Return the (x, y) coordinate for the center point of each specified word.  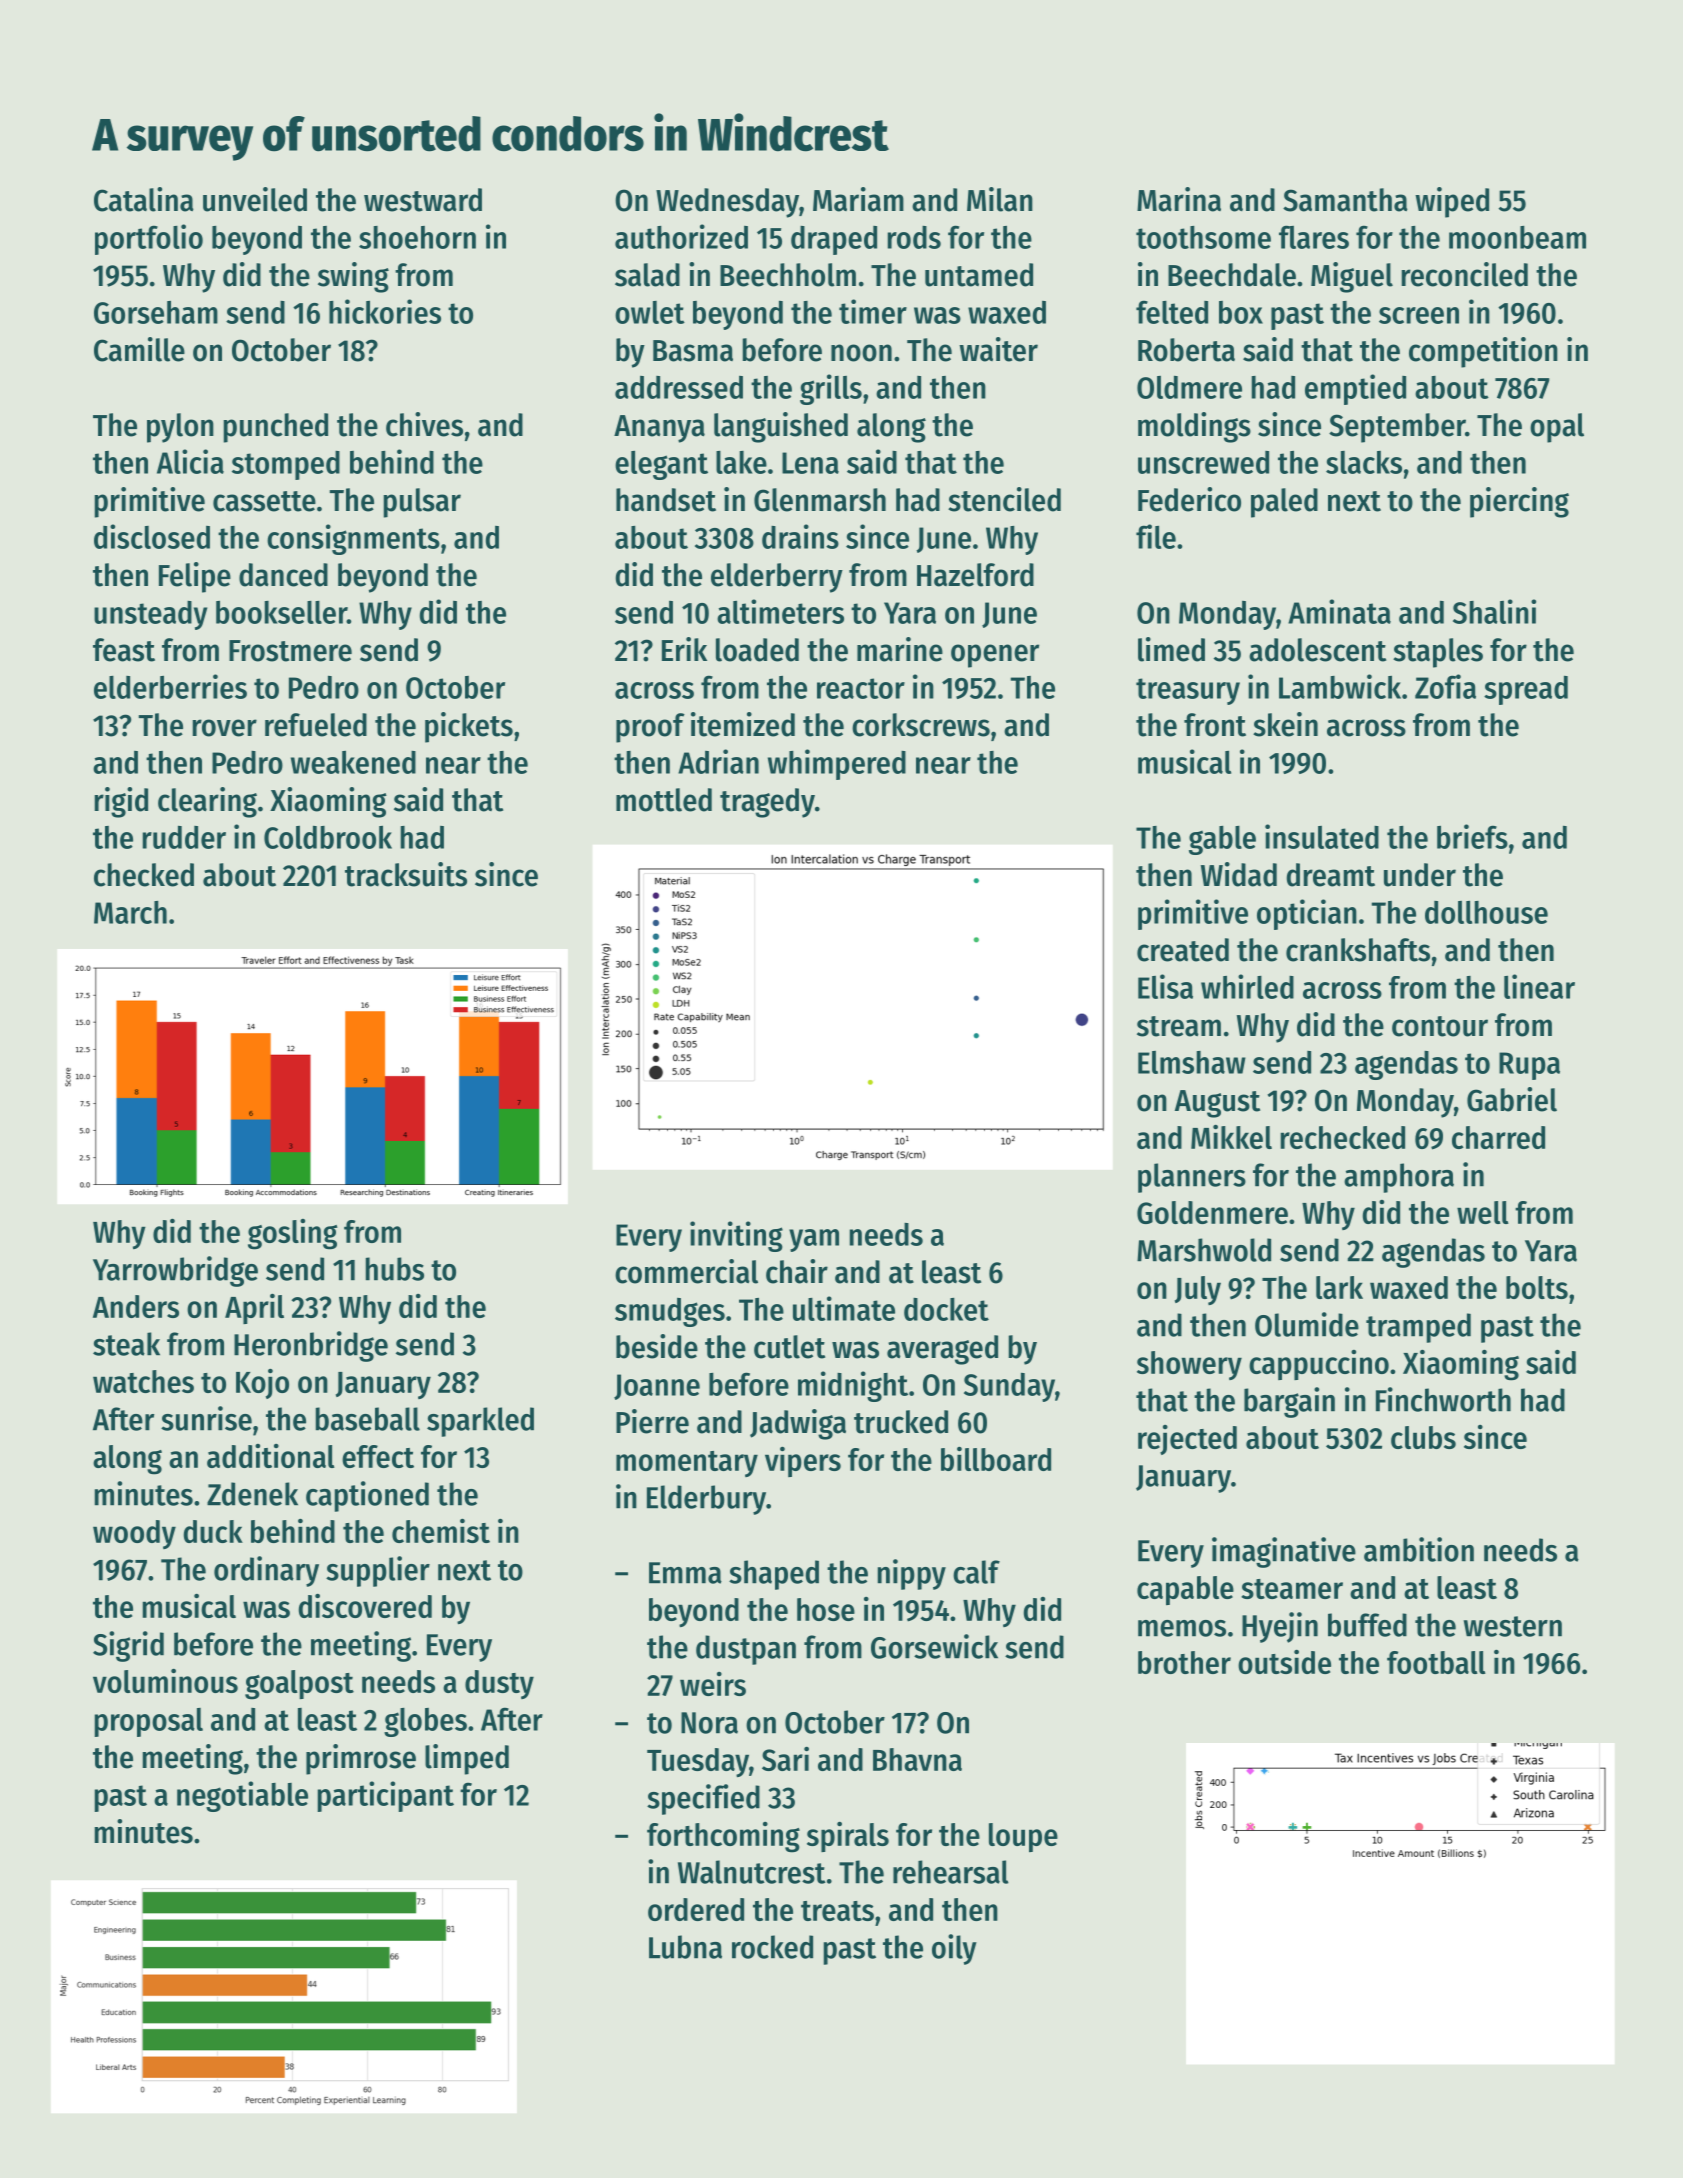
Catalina (144, 199)
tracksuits (406, 874)
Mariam (858, 199)
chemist (441, 1531)
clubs (1423, 1437)
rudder (184, 837)
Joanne (657, 1387)
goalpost (299, 1685)
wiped (1452, 202)
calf (976, 1572)
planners (1192, 1178)
